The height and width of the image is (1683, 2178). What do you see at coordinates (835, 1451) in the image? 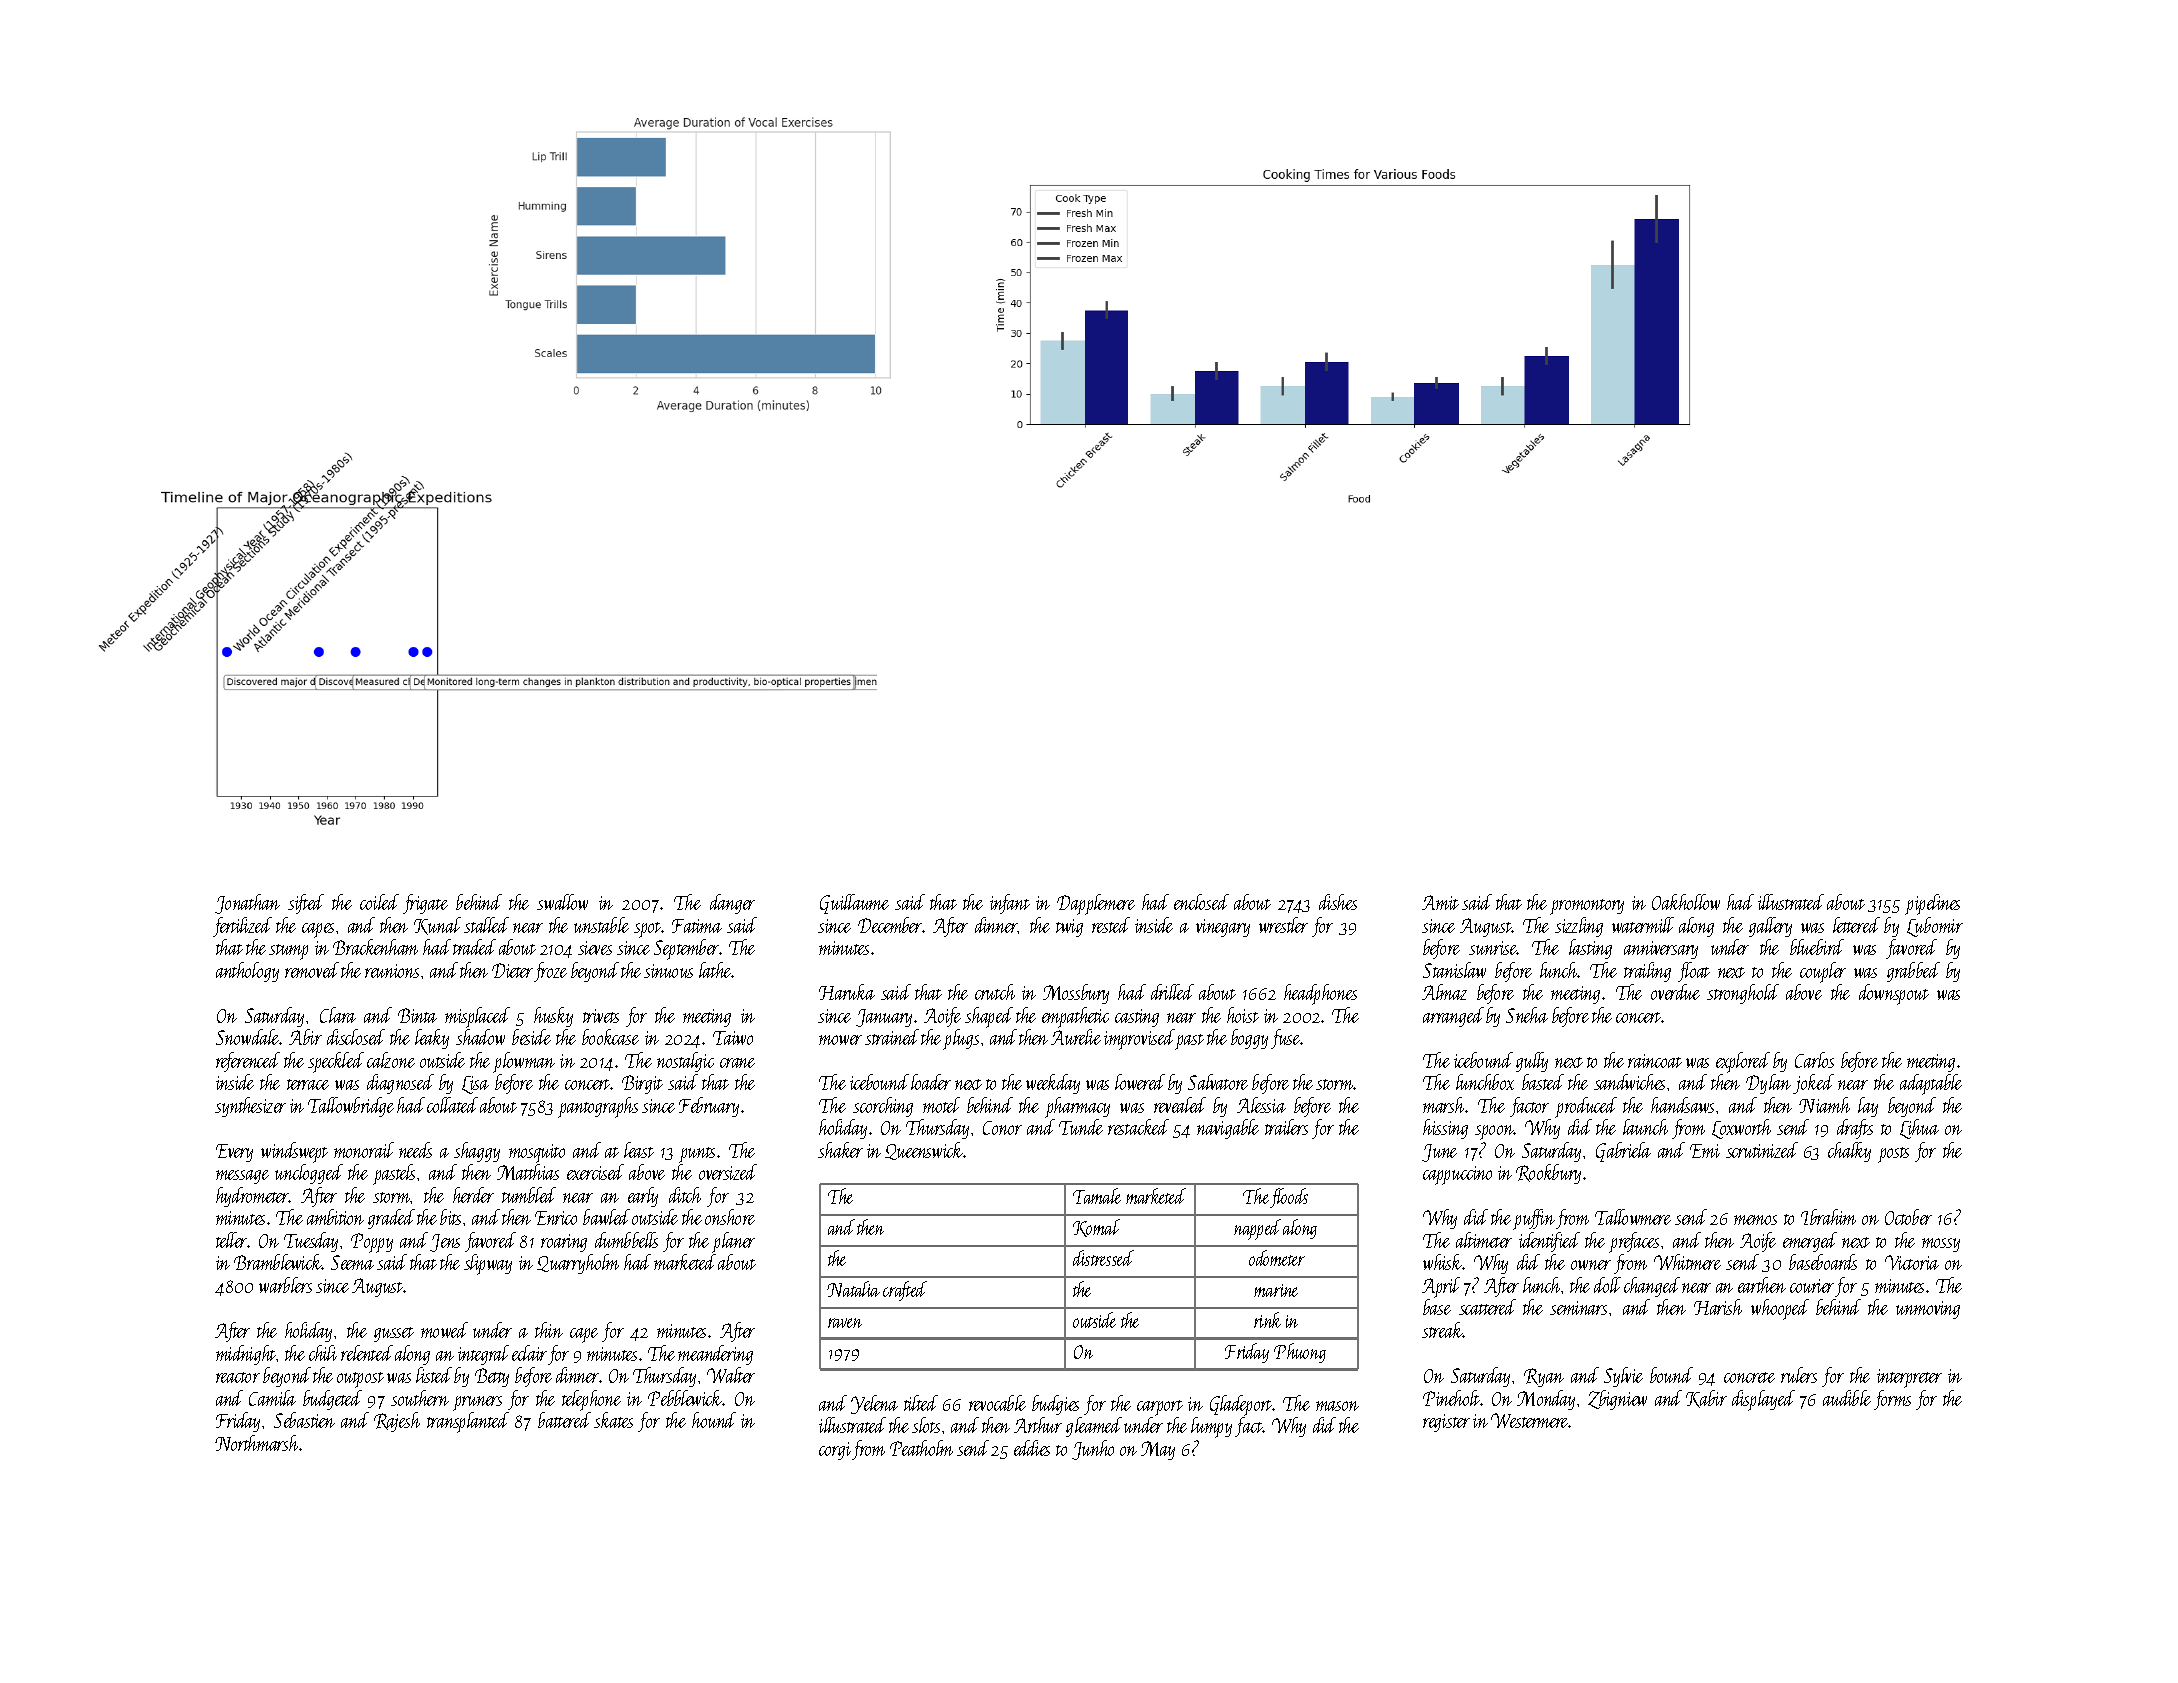
I see `corgi` at bounding box center [835, 1451].
